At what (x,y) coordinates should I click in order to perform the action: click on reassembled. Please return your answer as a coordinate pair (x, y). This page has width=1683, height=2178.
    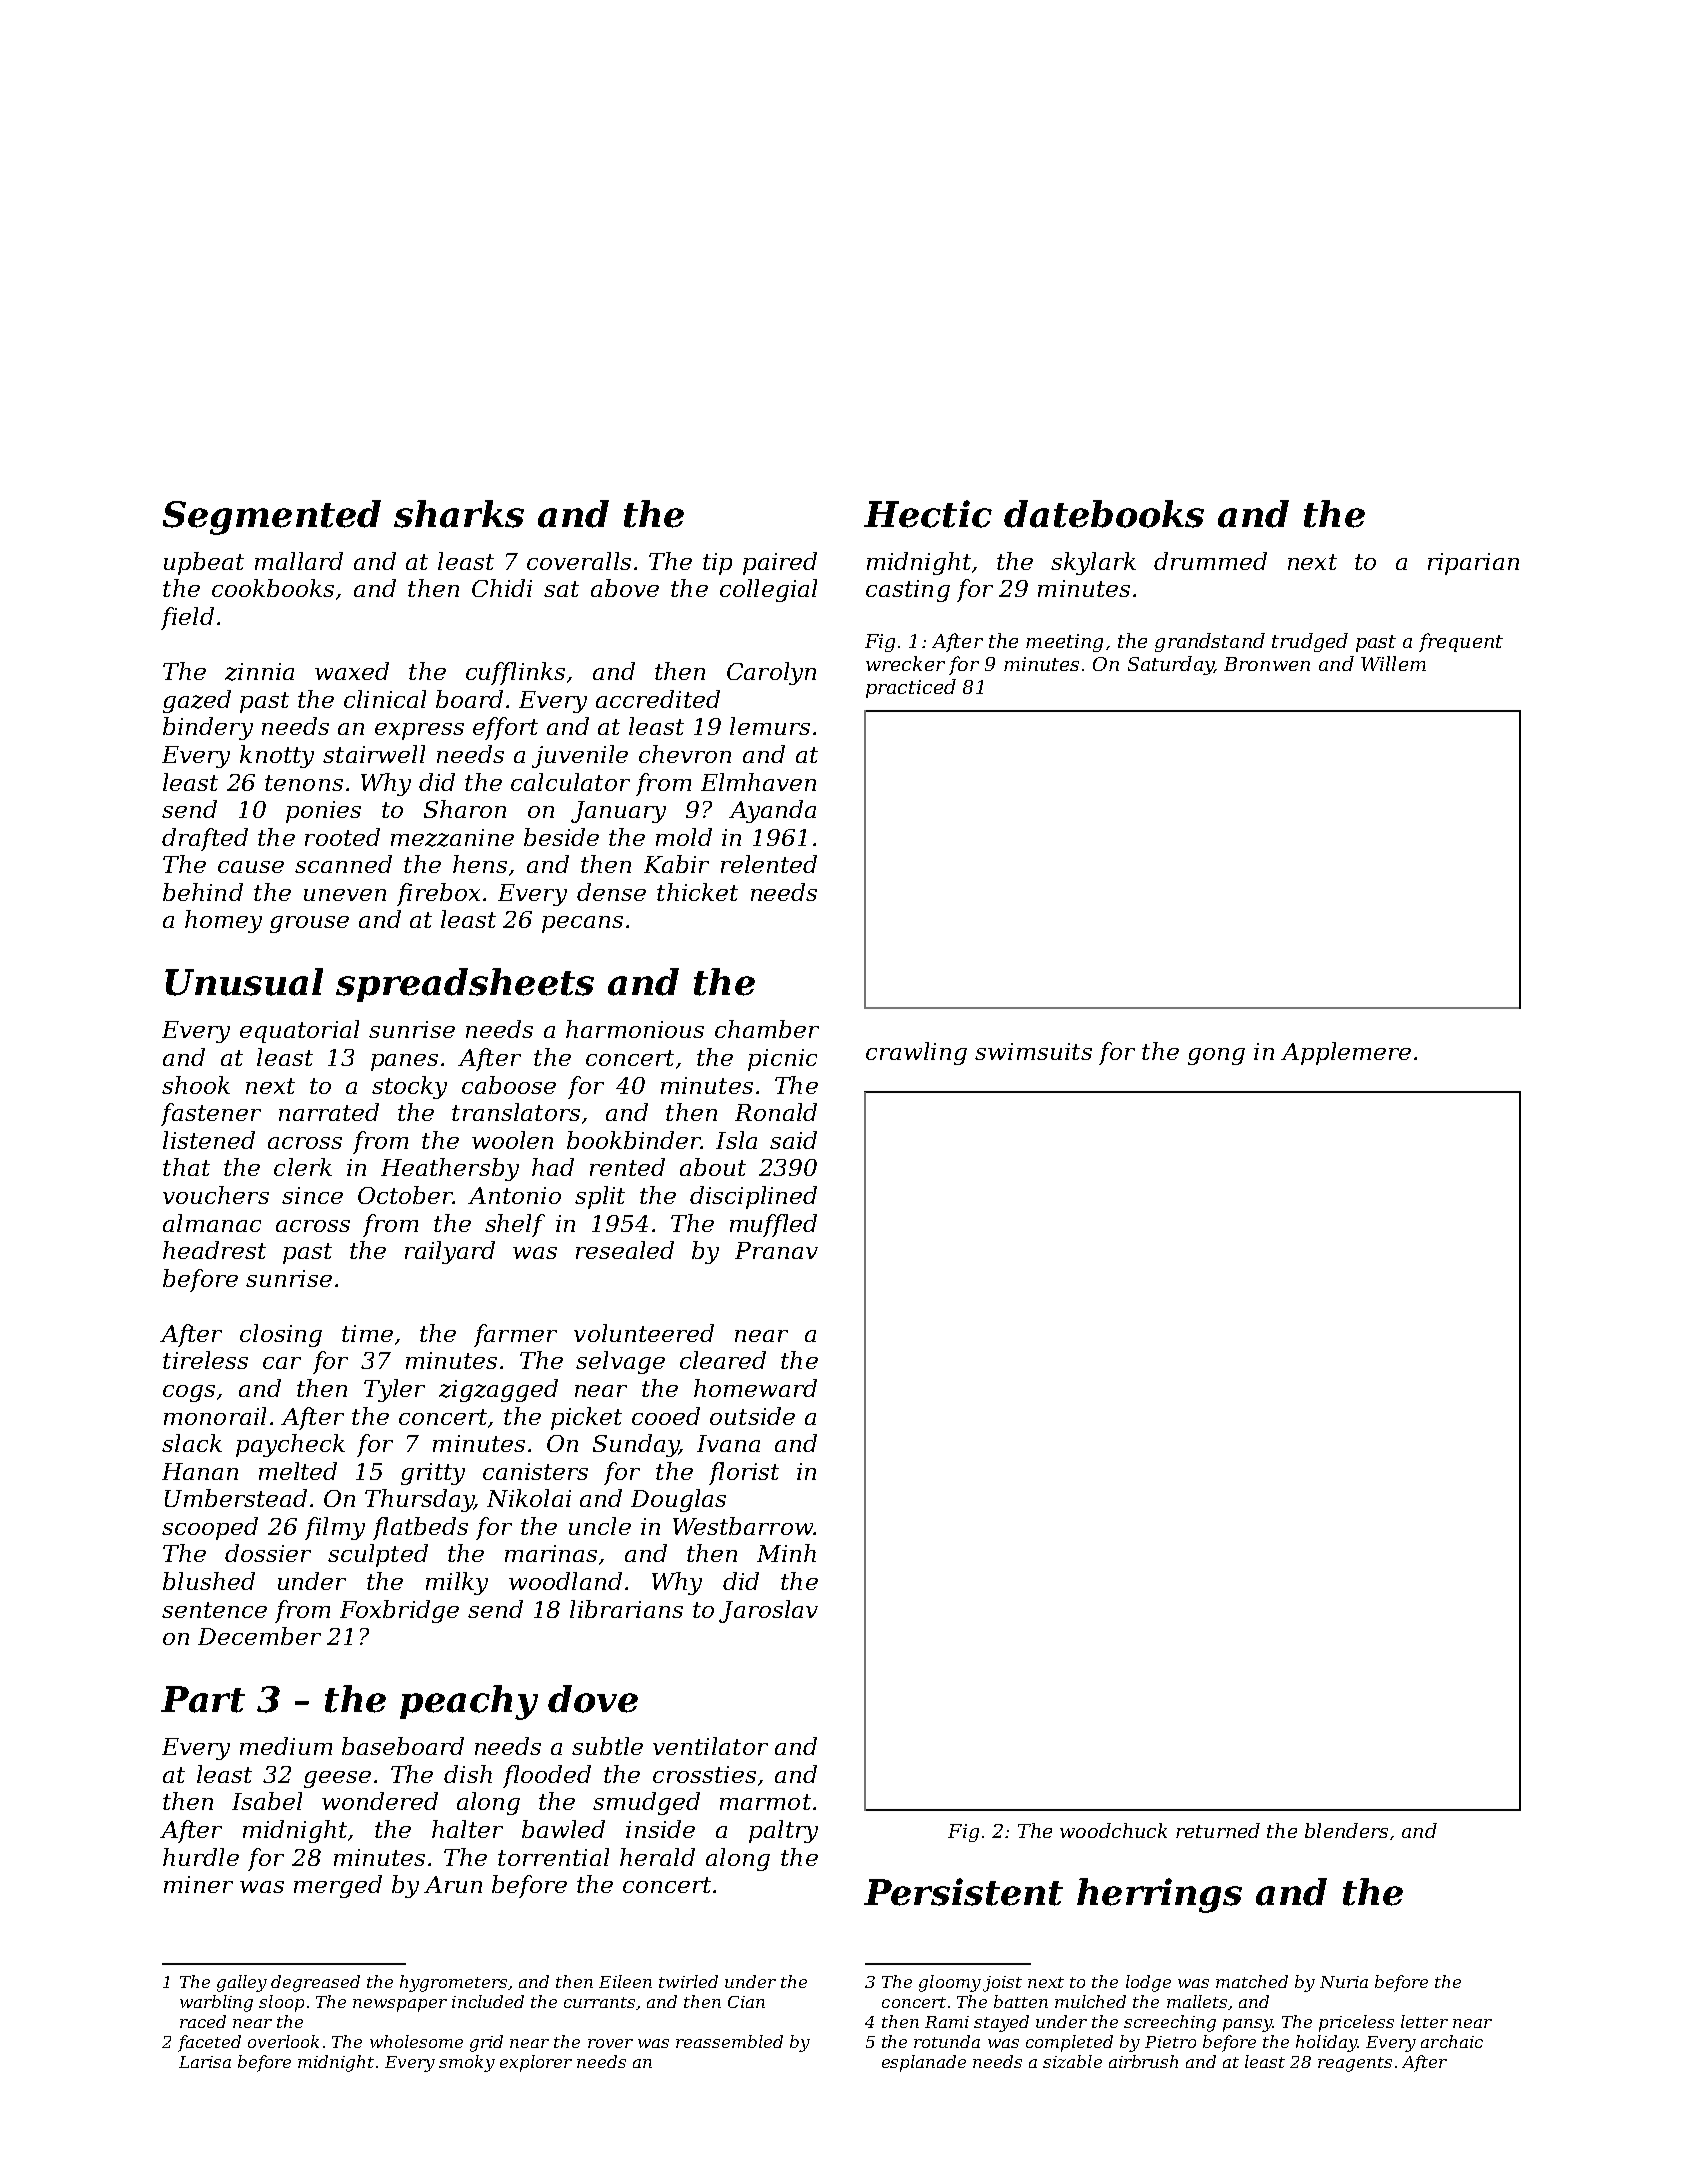
    Looking at the image, I should click on (729, 2041).
